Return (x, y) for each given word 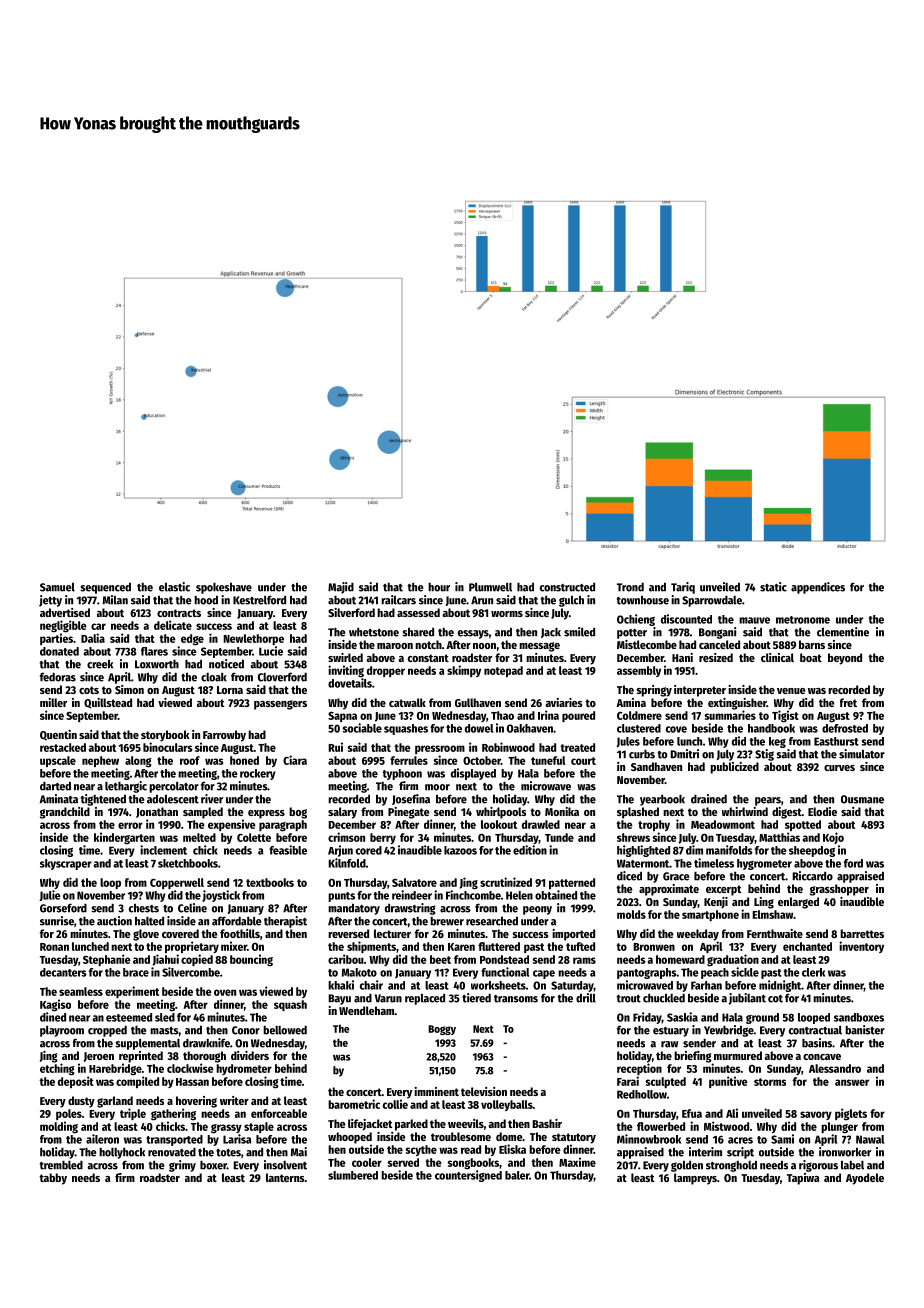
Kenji (716, 903)
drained (709, 799)
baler (517, 1175)
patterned (572, 883)
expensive (232, 825)
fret (848, 702)
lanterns (285, 1177)
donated (59, 651)
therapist (285, 922)
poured (578, 716)
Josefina (411, 799)
